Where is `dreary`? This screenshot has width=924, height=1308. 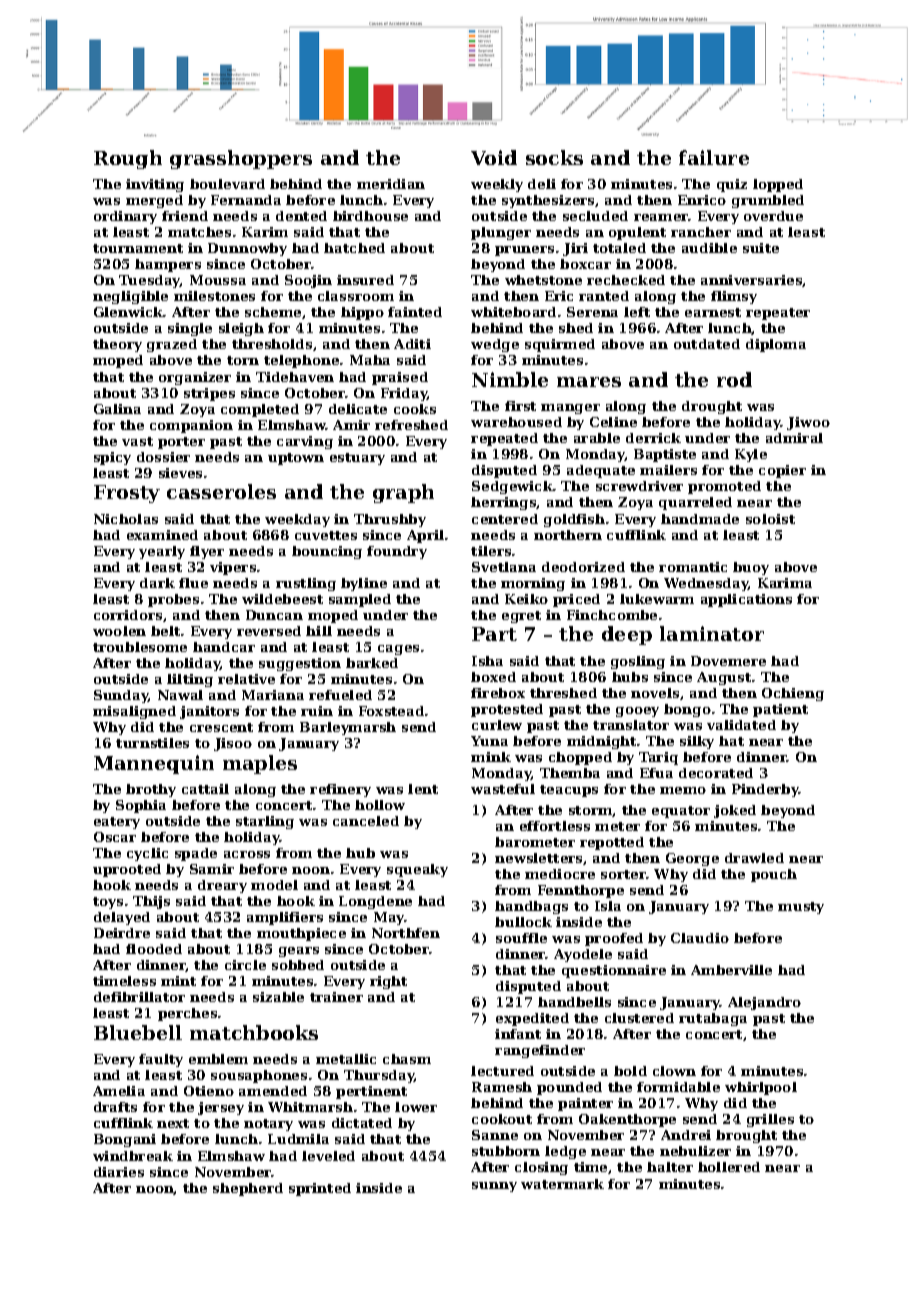
dreary is located at coordinates (222, 886).
